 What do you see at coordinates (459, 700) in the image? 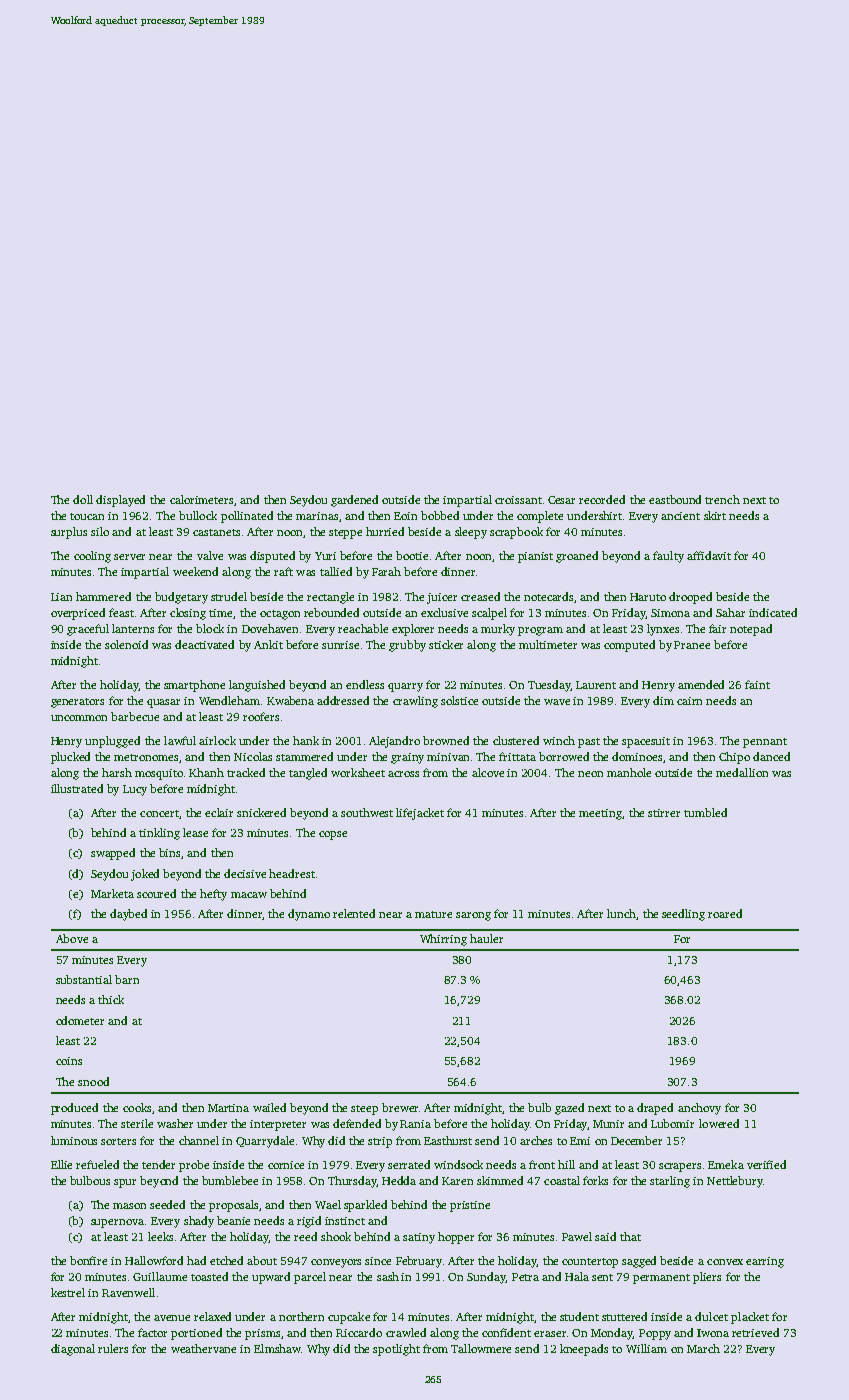
I see `solstice` at bounding box center [459, 700].
